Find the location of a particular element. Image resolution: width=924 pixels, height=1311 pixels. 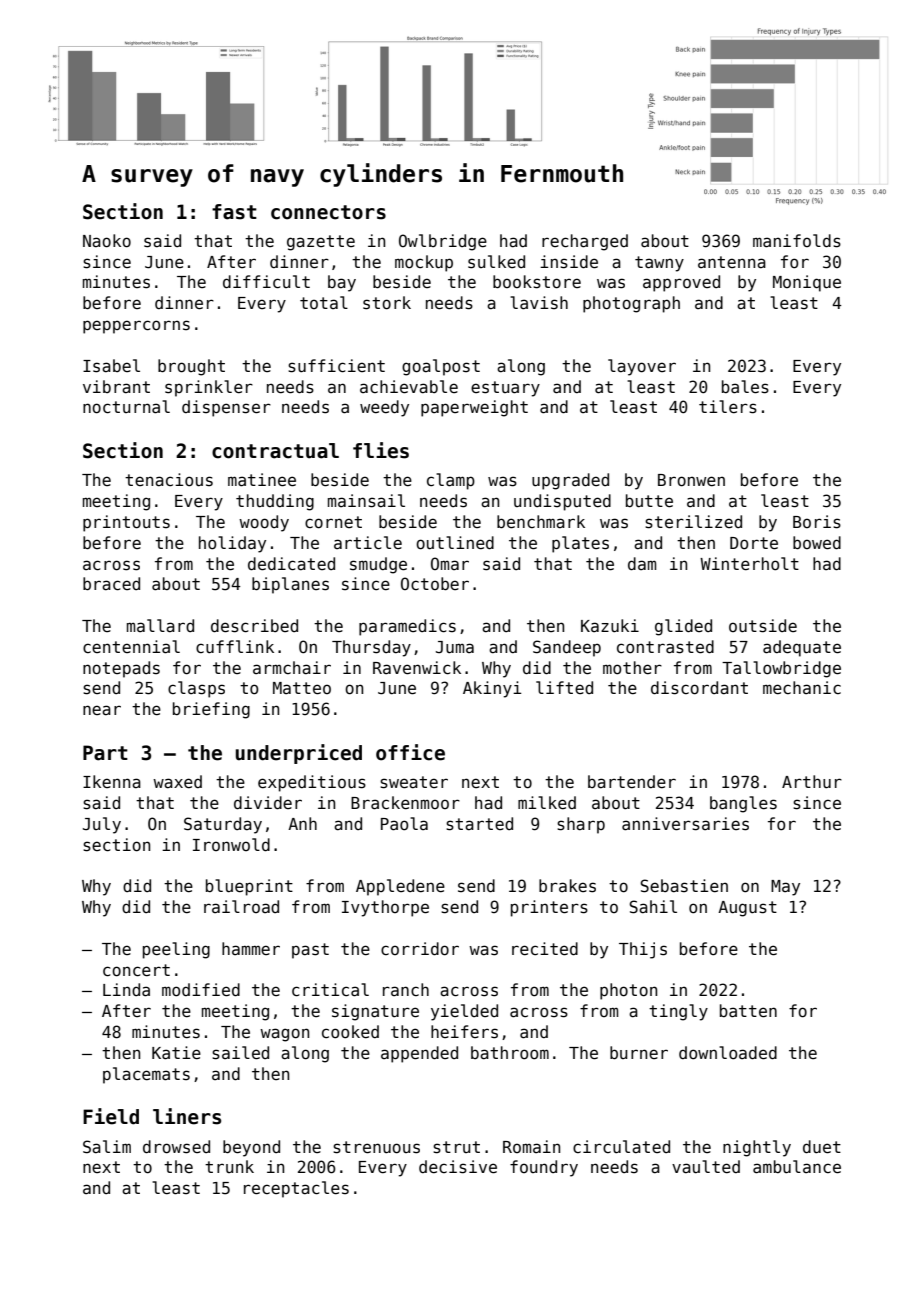

vaulted is located at coordinates (706, 1167).
